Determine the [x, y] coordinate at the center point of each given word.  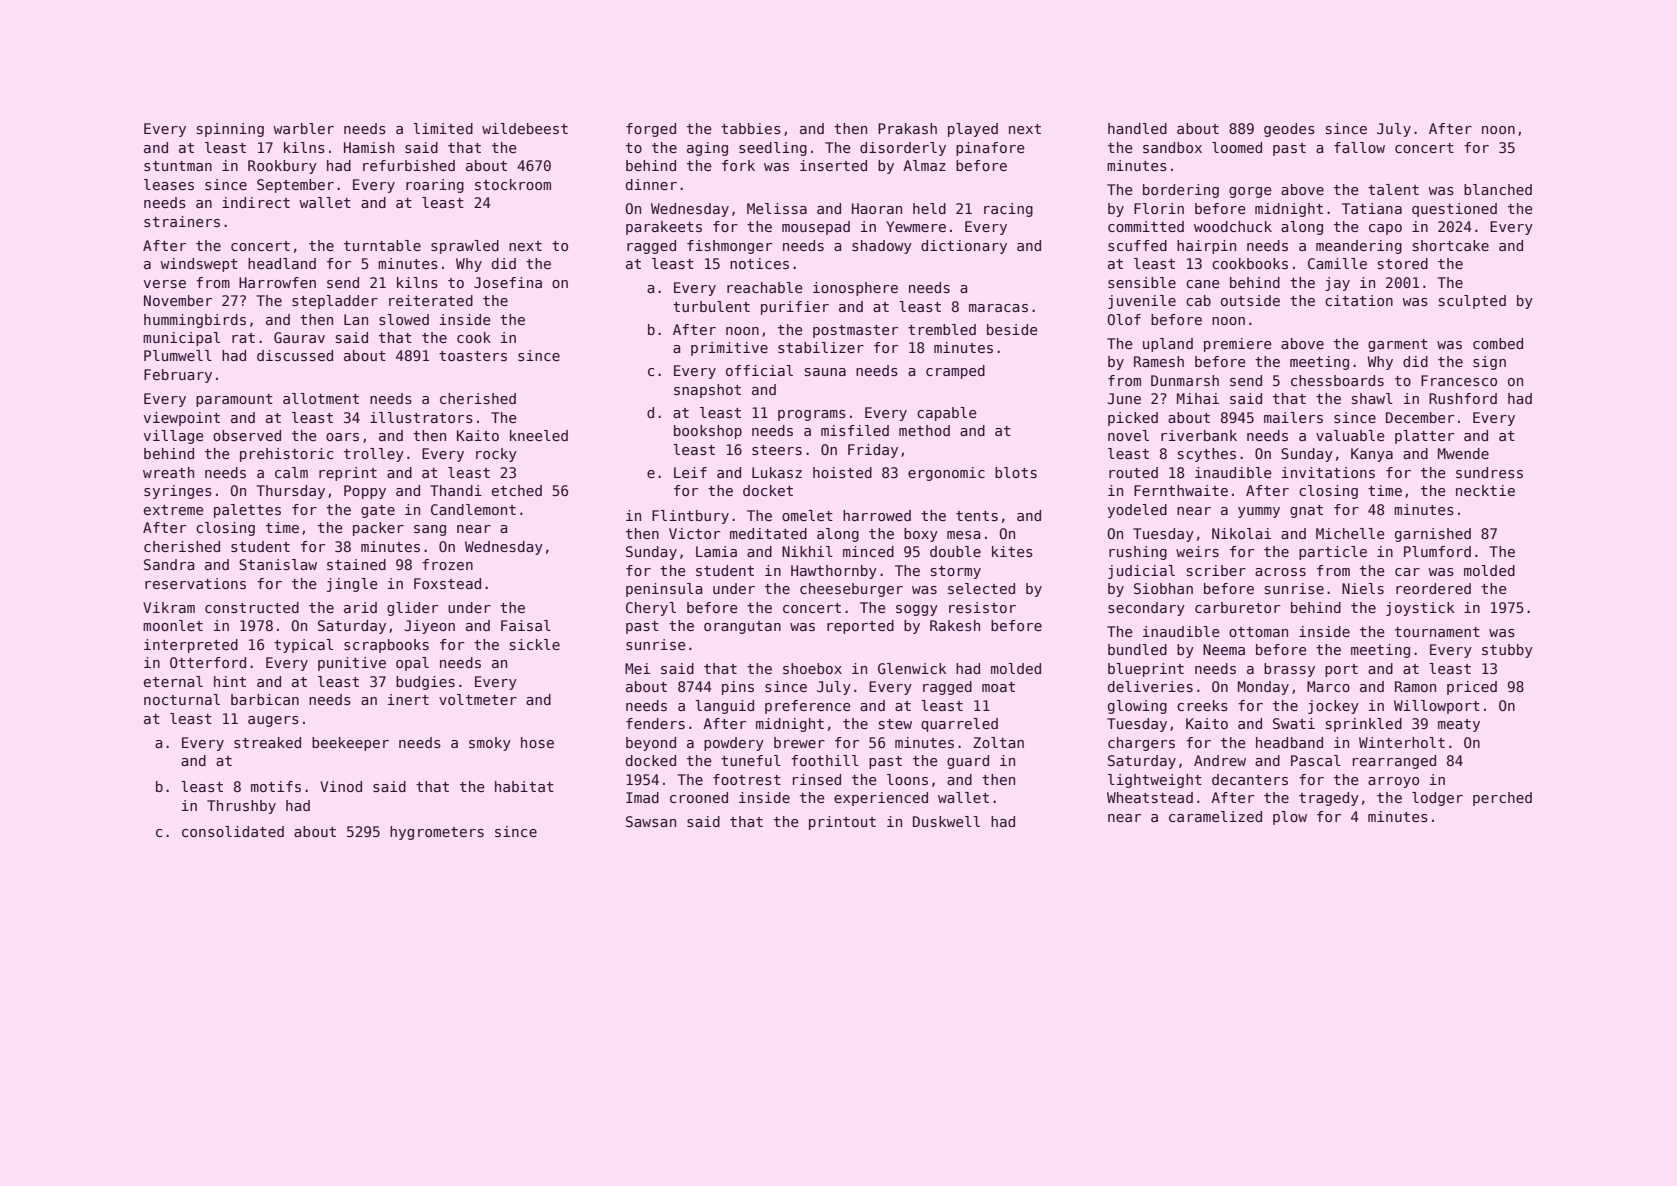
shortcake [1451, 245]
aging [707, 149]
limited [443, 128]
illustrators [421, 417]
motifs [276, 786]
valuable [1350, 435]
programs [812, 415]
